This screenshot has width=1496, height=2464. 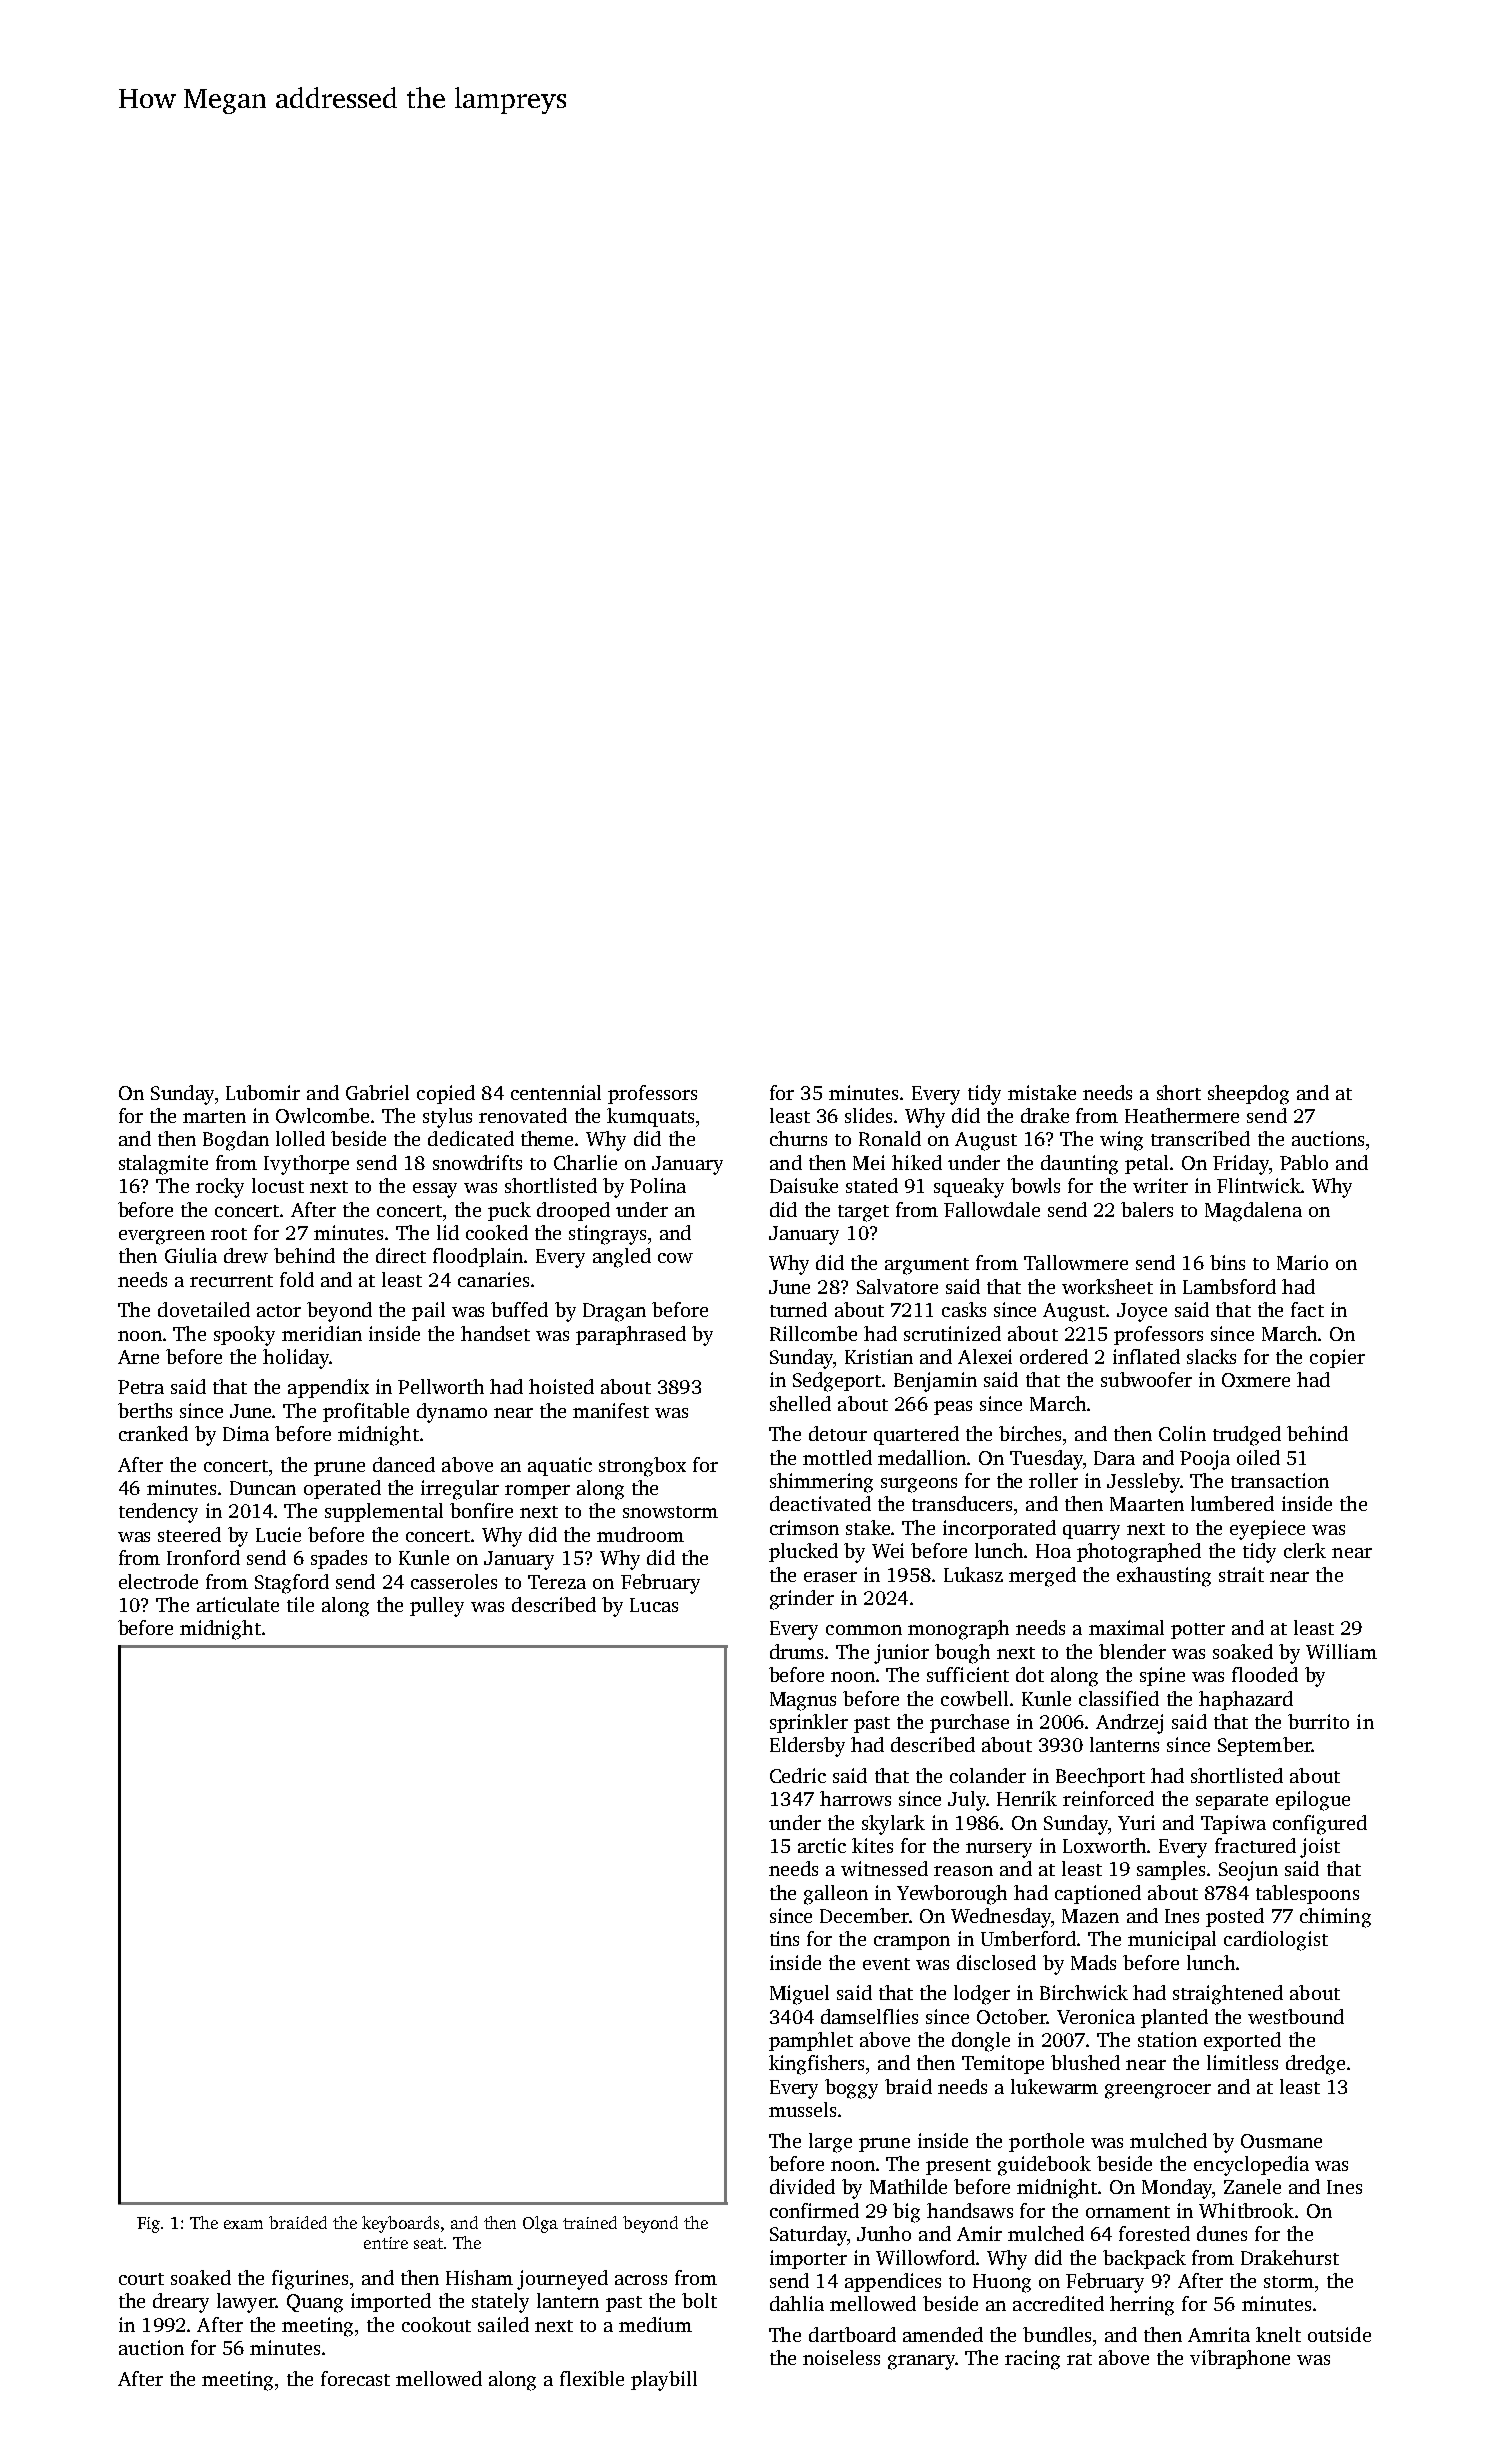 I want to click on Kristian, so click(x=879, y=1356).
